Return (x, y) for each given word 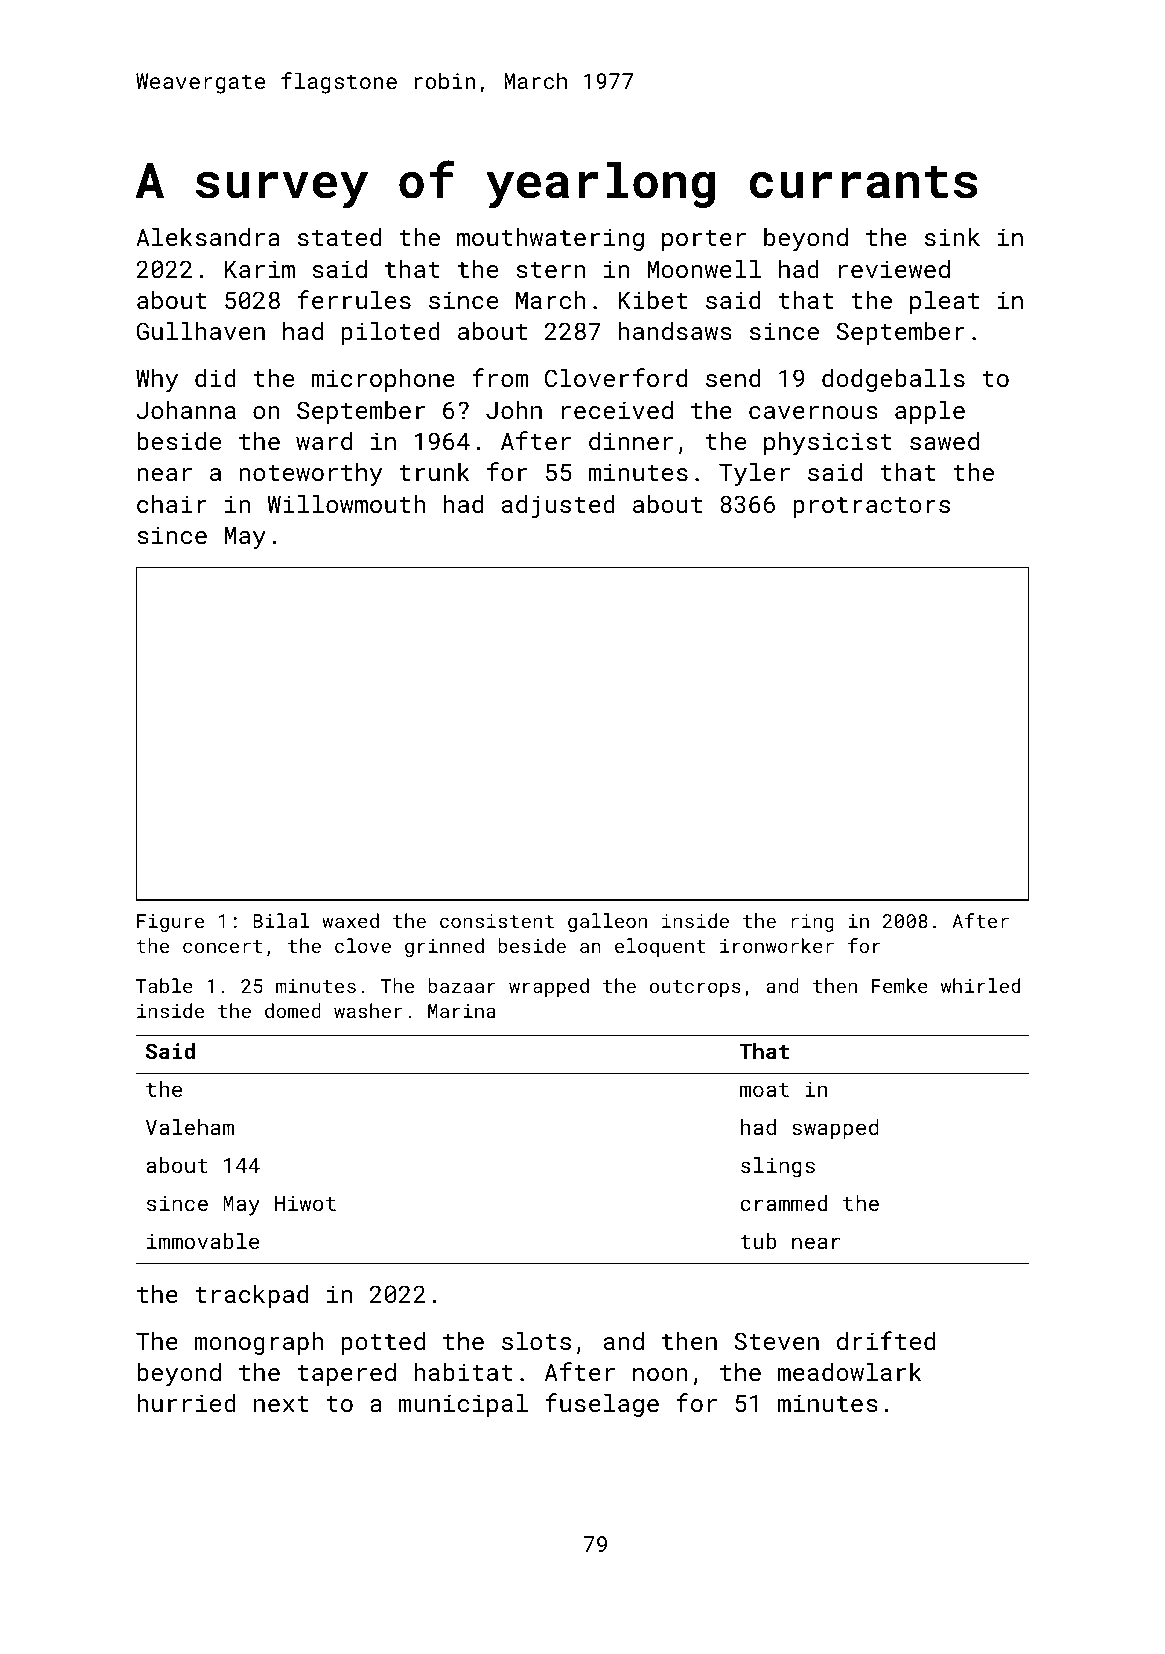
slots (536, 1341)
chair (172, 504)
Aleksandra (208, 237)
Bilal (281, 920)
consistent (497, 921)
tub (758, 1241)
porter (704, 240)
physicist (828, 443)
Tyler (754, 474)
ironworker (777, 945)
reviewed (894, 269)
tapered (346, 1374)
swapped (835, 1129)
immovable (203, 1241)
